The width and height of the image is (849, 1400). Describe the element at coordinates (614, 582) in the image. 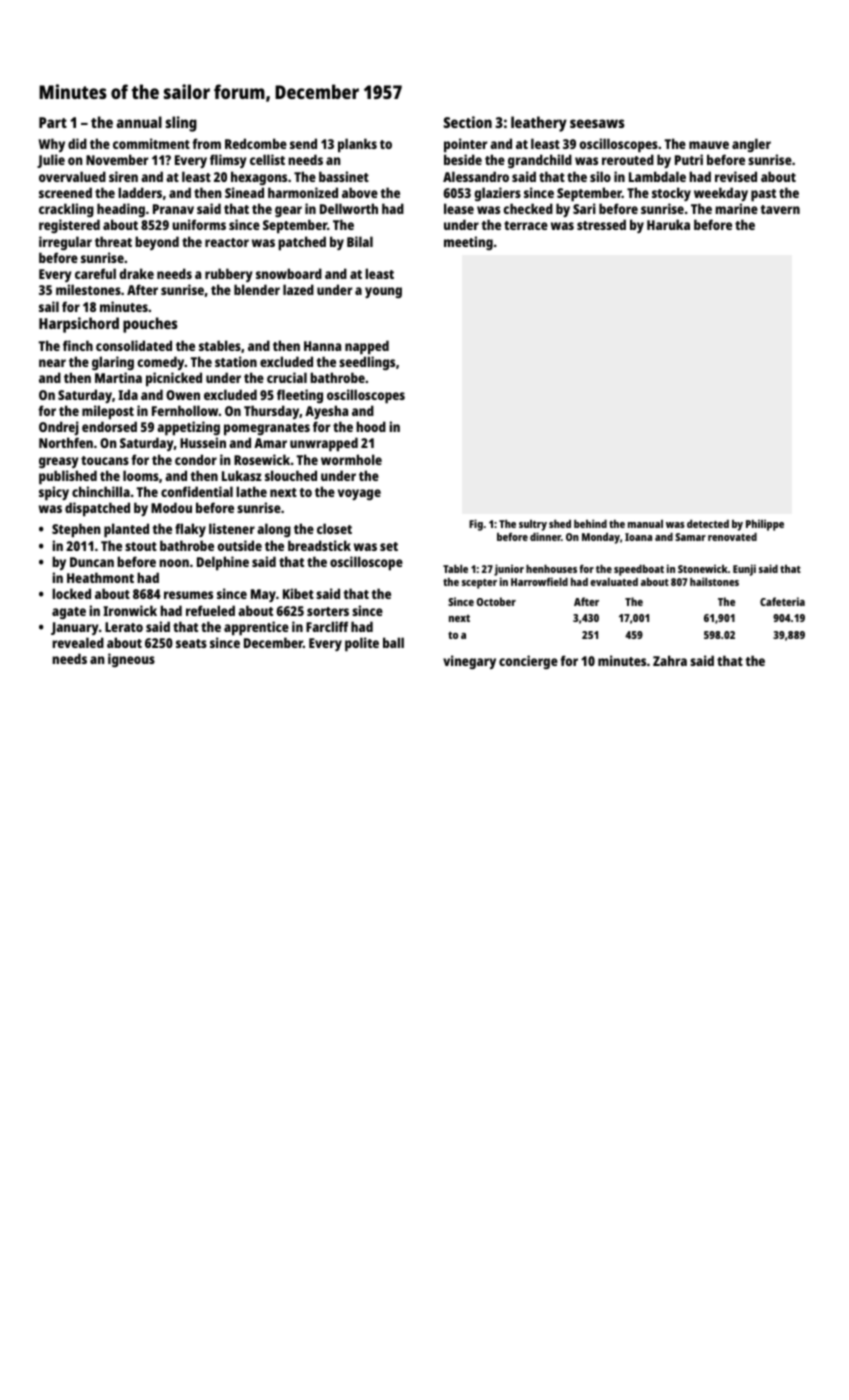

I see `evaluated` at that location.
